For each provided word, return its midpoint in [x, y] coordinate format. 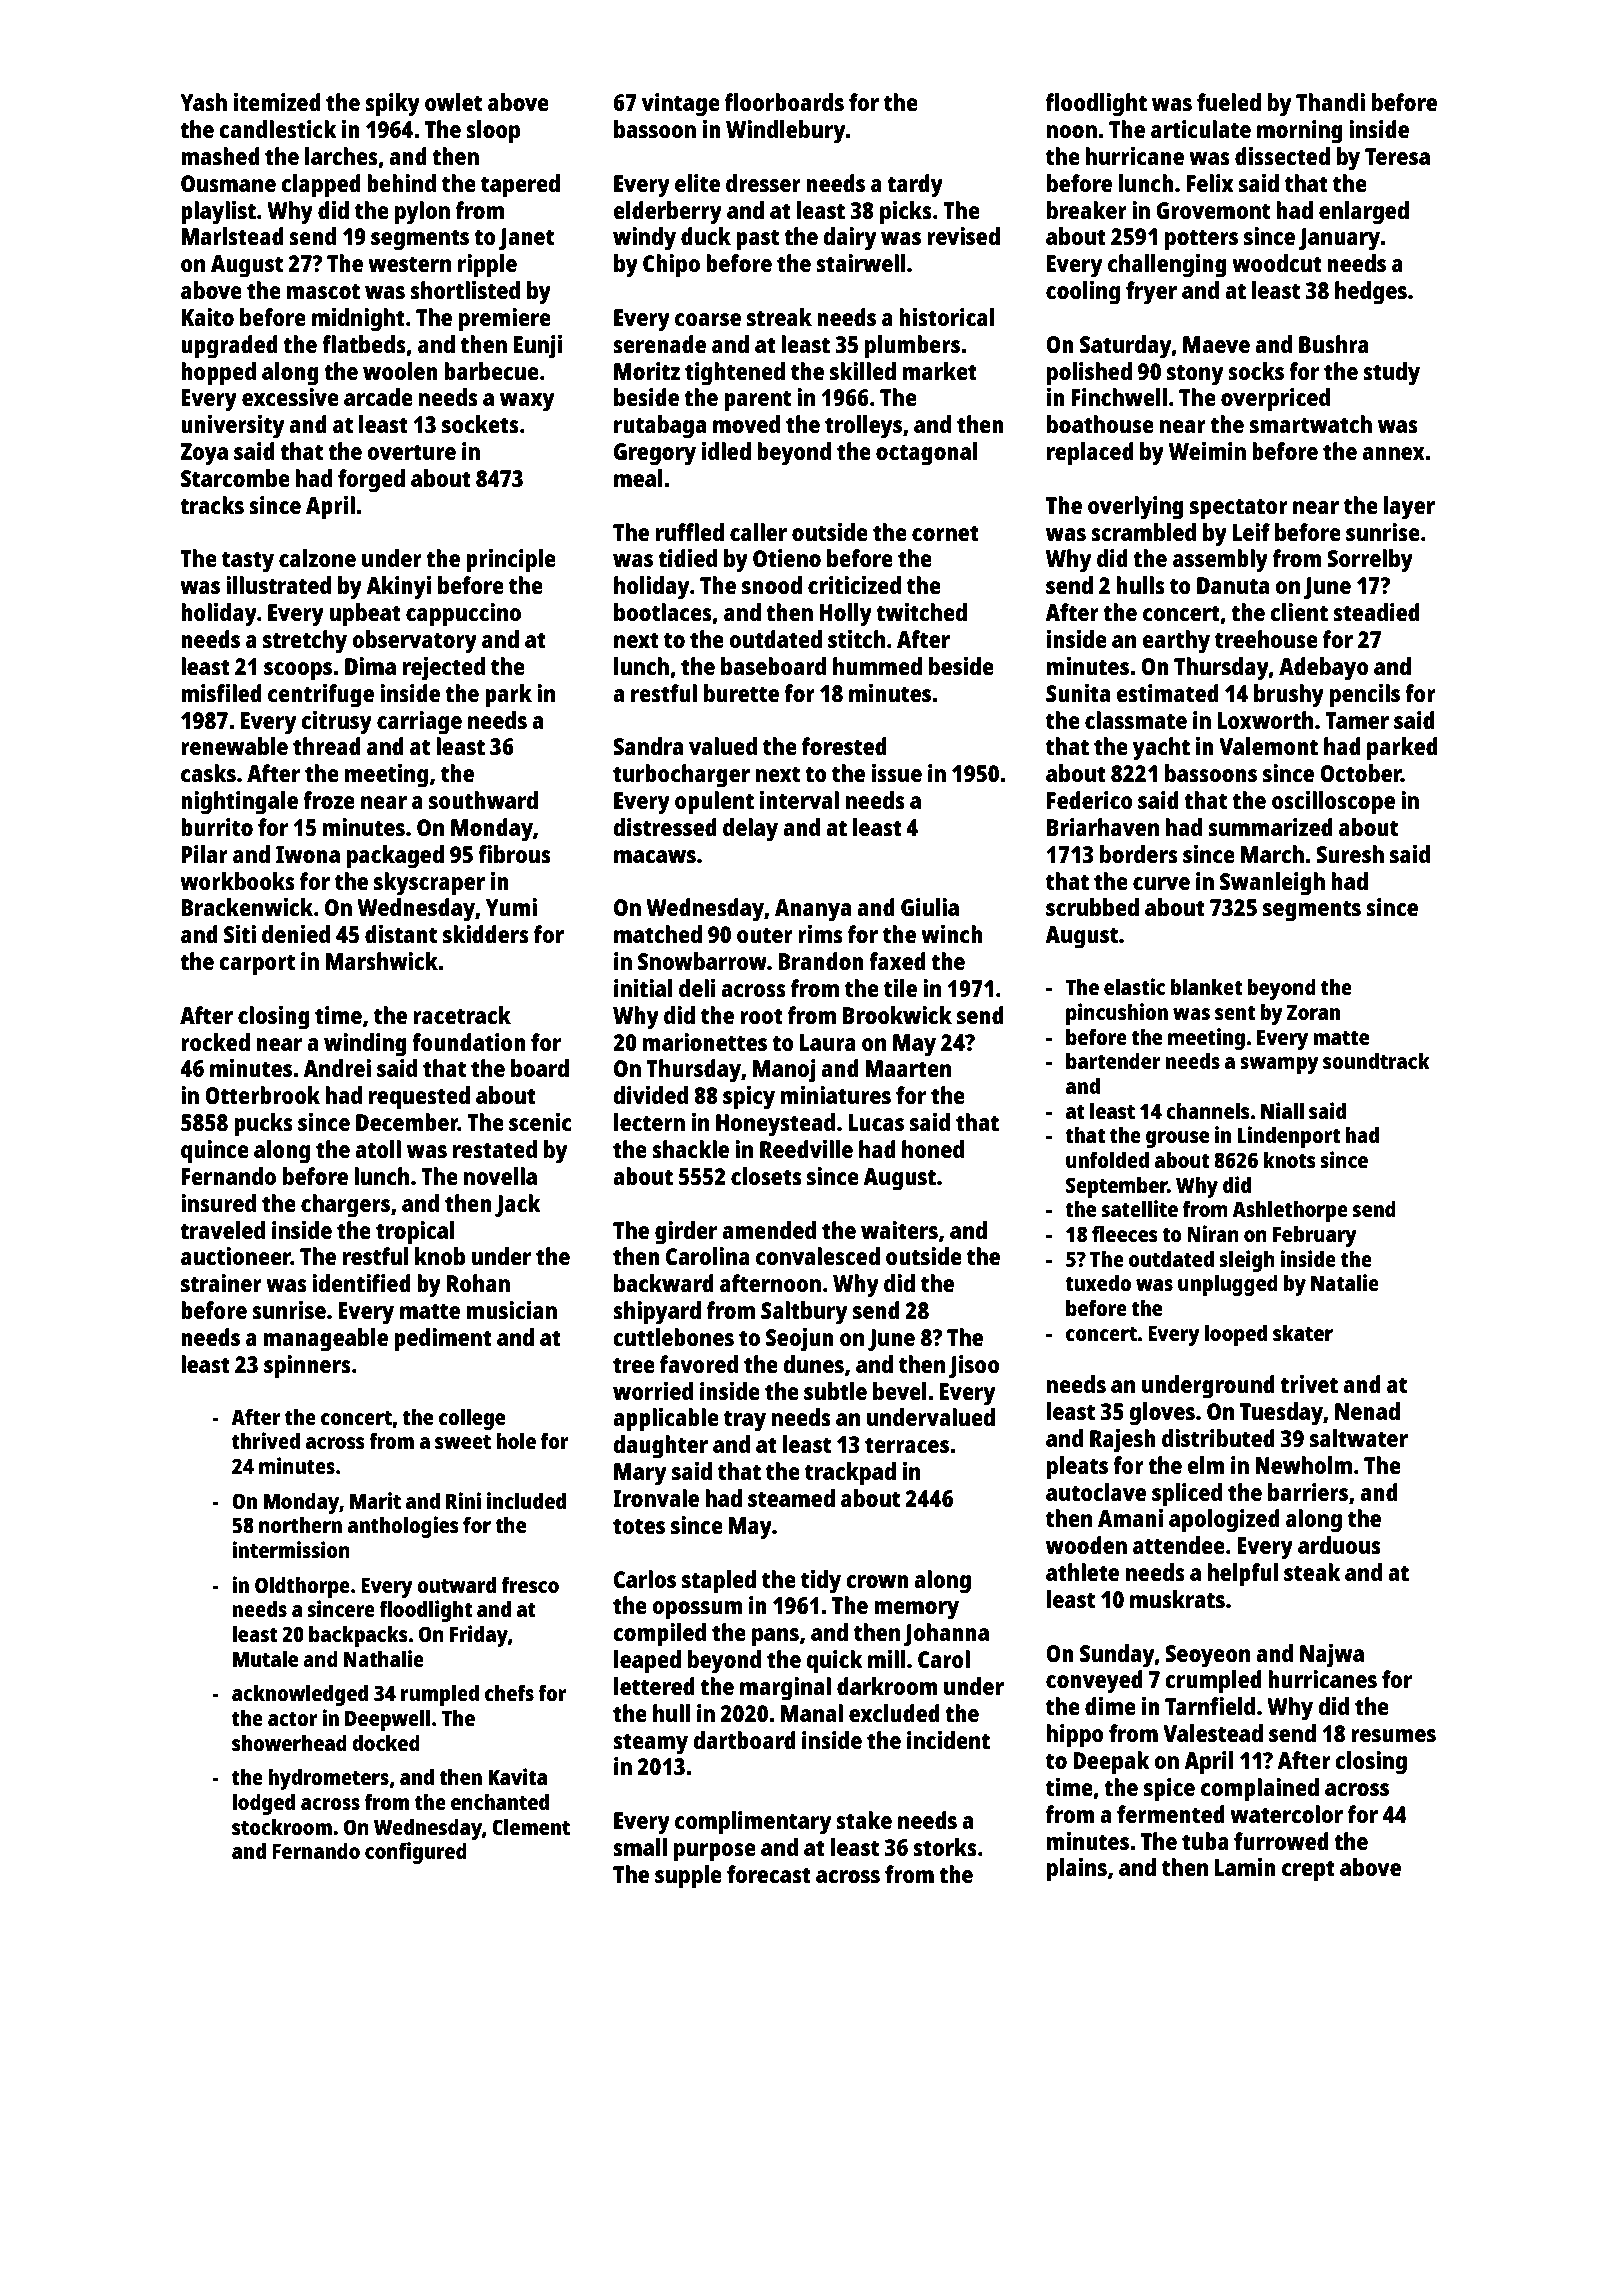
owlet [453, 102]
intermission [291, 1549]
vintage [681, 105]
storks [945, 1847]
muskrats [1177, 1599]
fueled [1229, 102]
